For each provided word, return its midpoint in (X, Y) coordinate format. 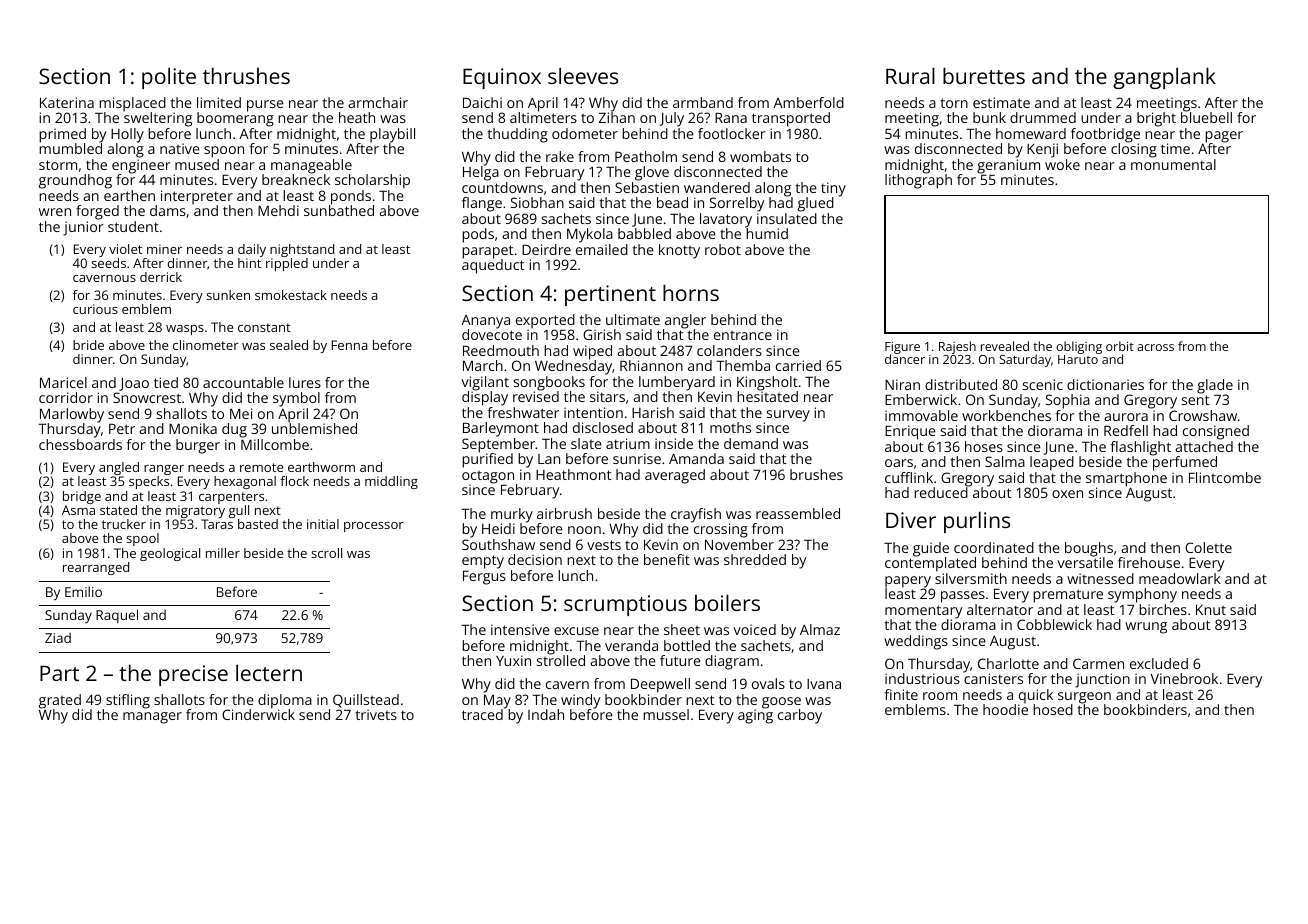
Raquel (117, 616)
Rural (910, 75)
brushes (816, 474)
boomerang (235, 119)
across (1155, 347)
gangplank (1164, 78)
